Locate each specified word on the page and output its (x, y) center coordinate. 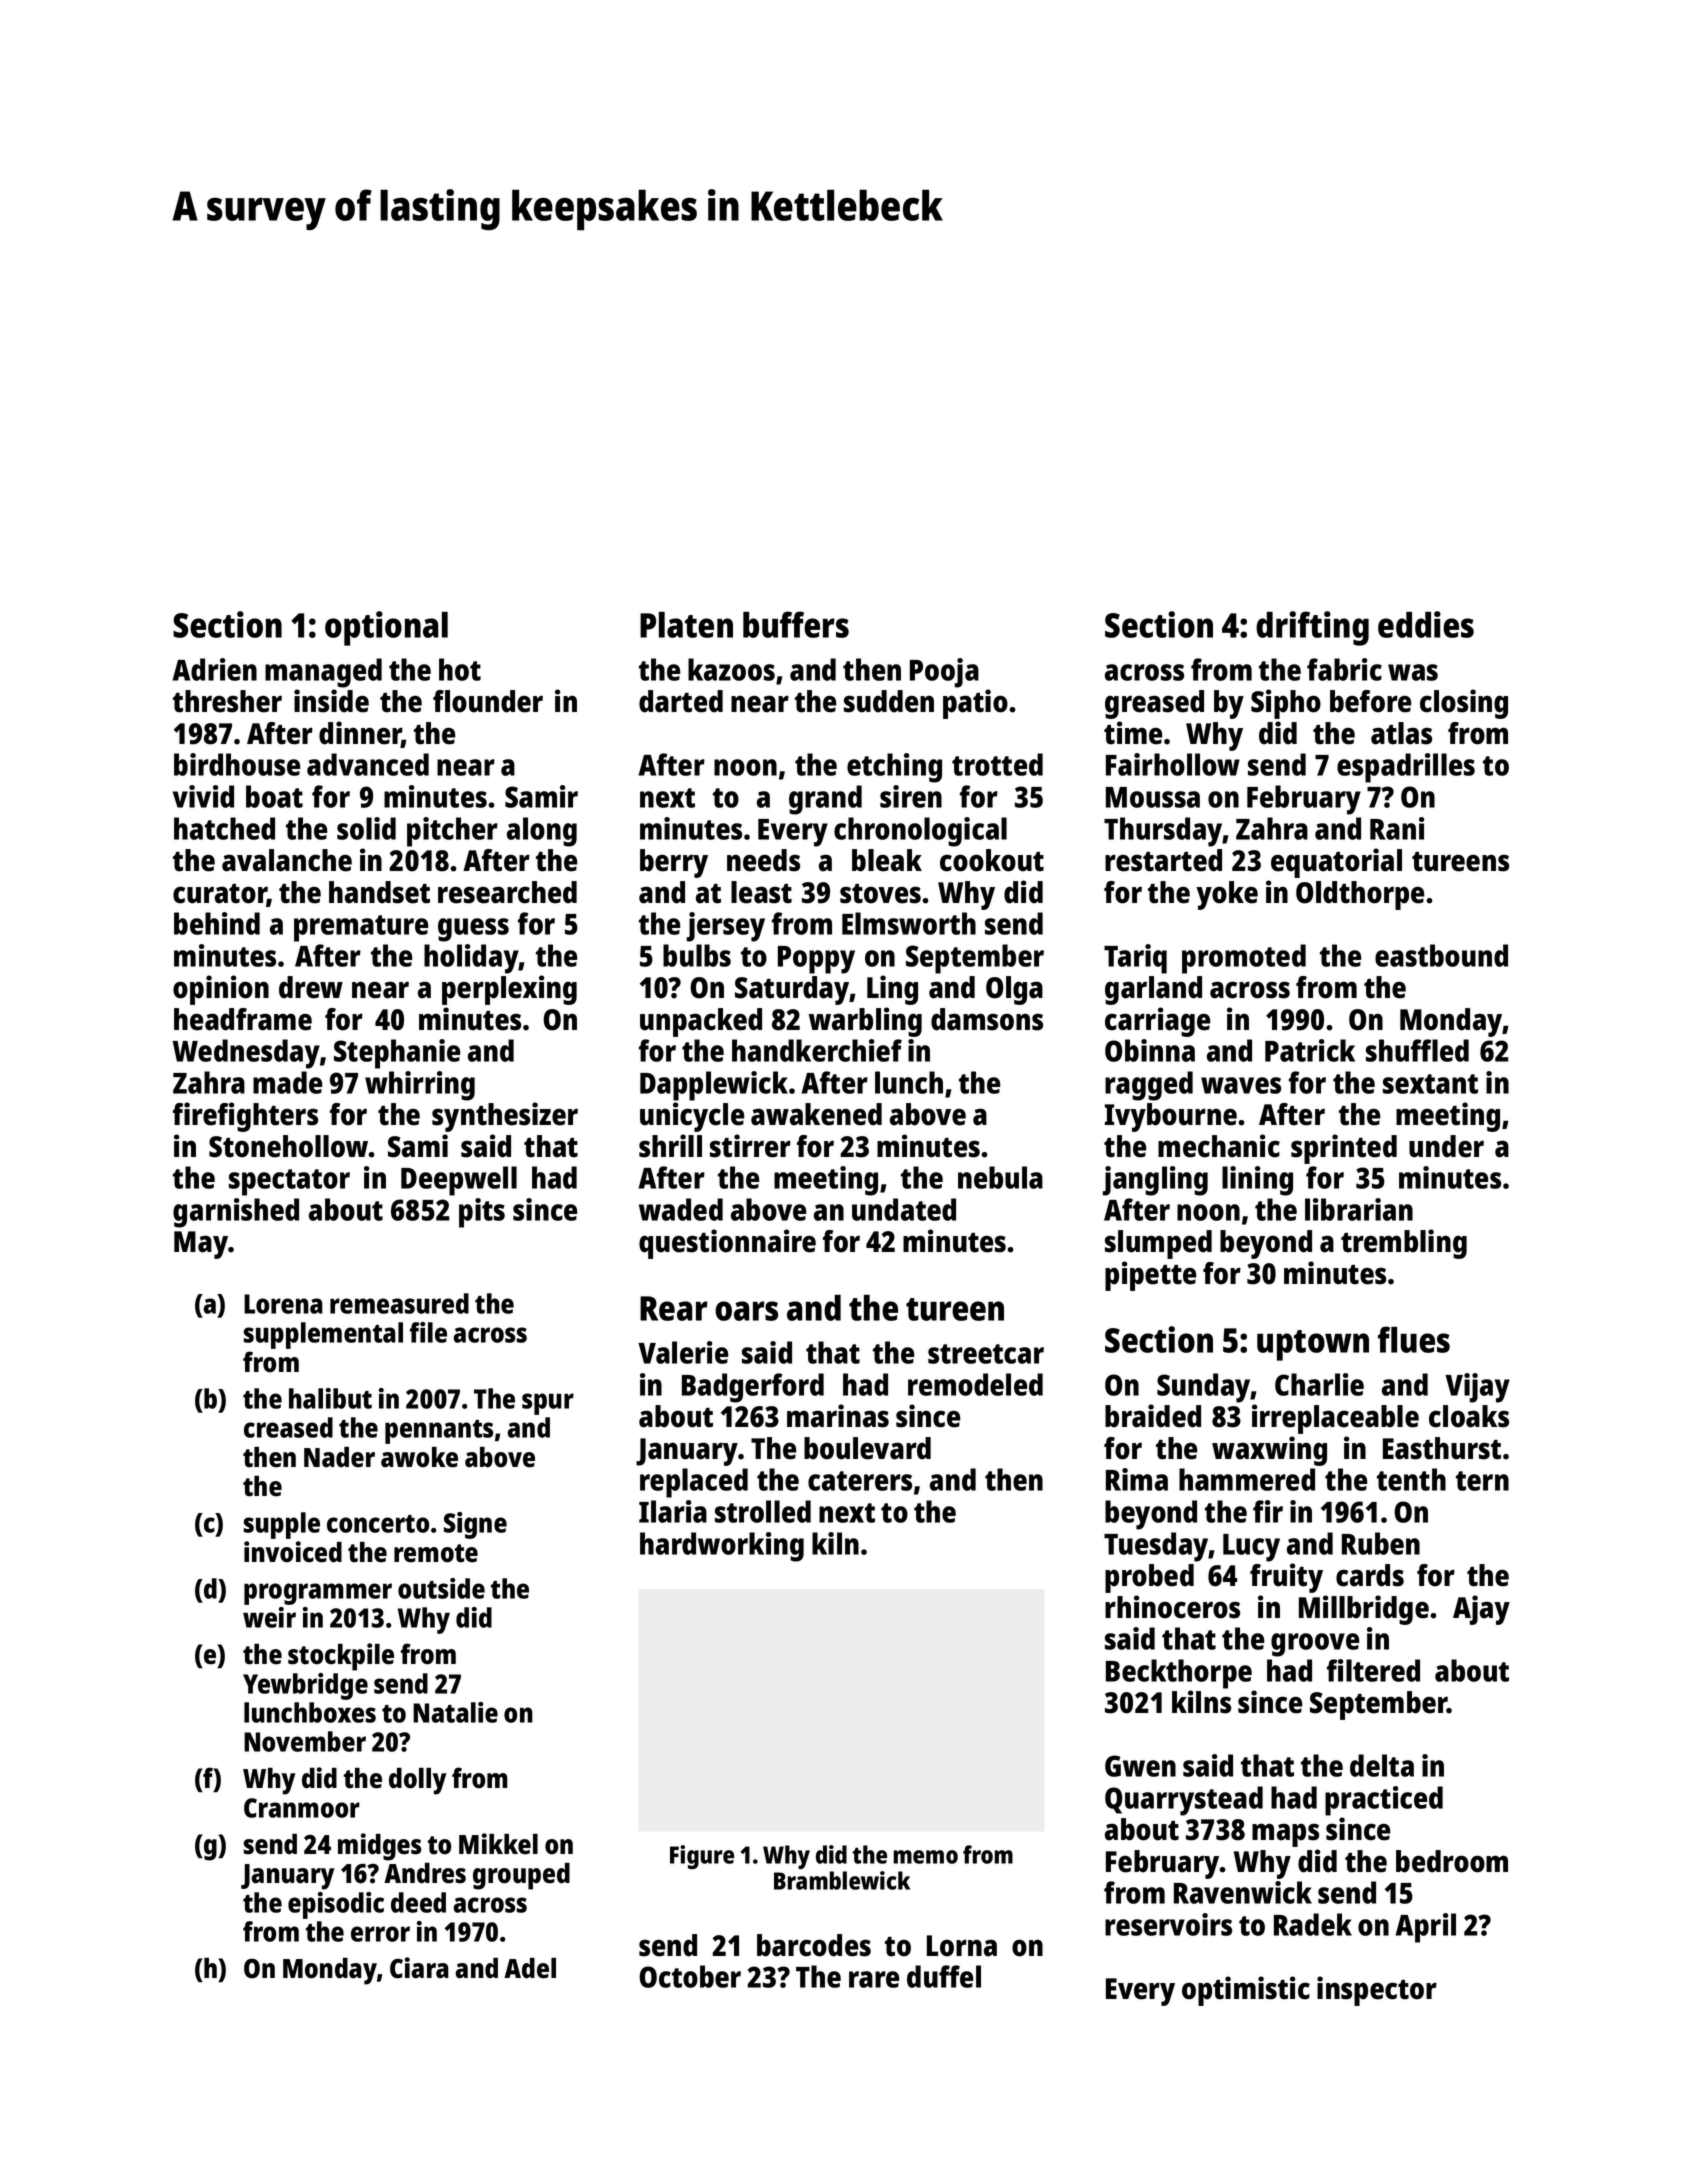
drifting (1312, 628)
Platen (686, 625)
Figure (702, 1857)
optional (386, 628)
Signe (475, 1525)
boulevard (867, 1448)
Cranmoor (302, 1808)
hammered (1247, 1479)
